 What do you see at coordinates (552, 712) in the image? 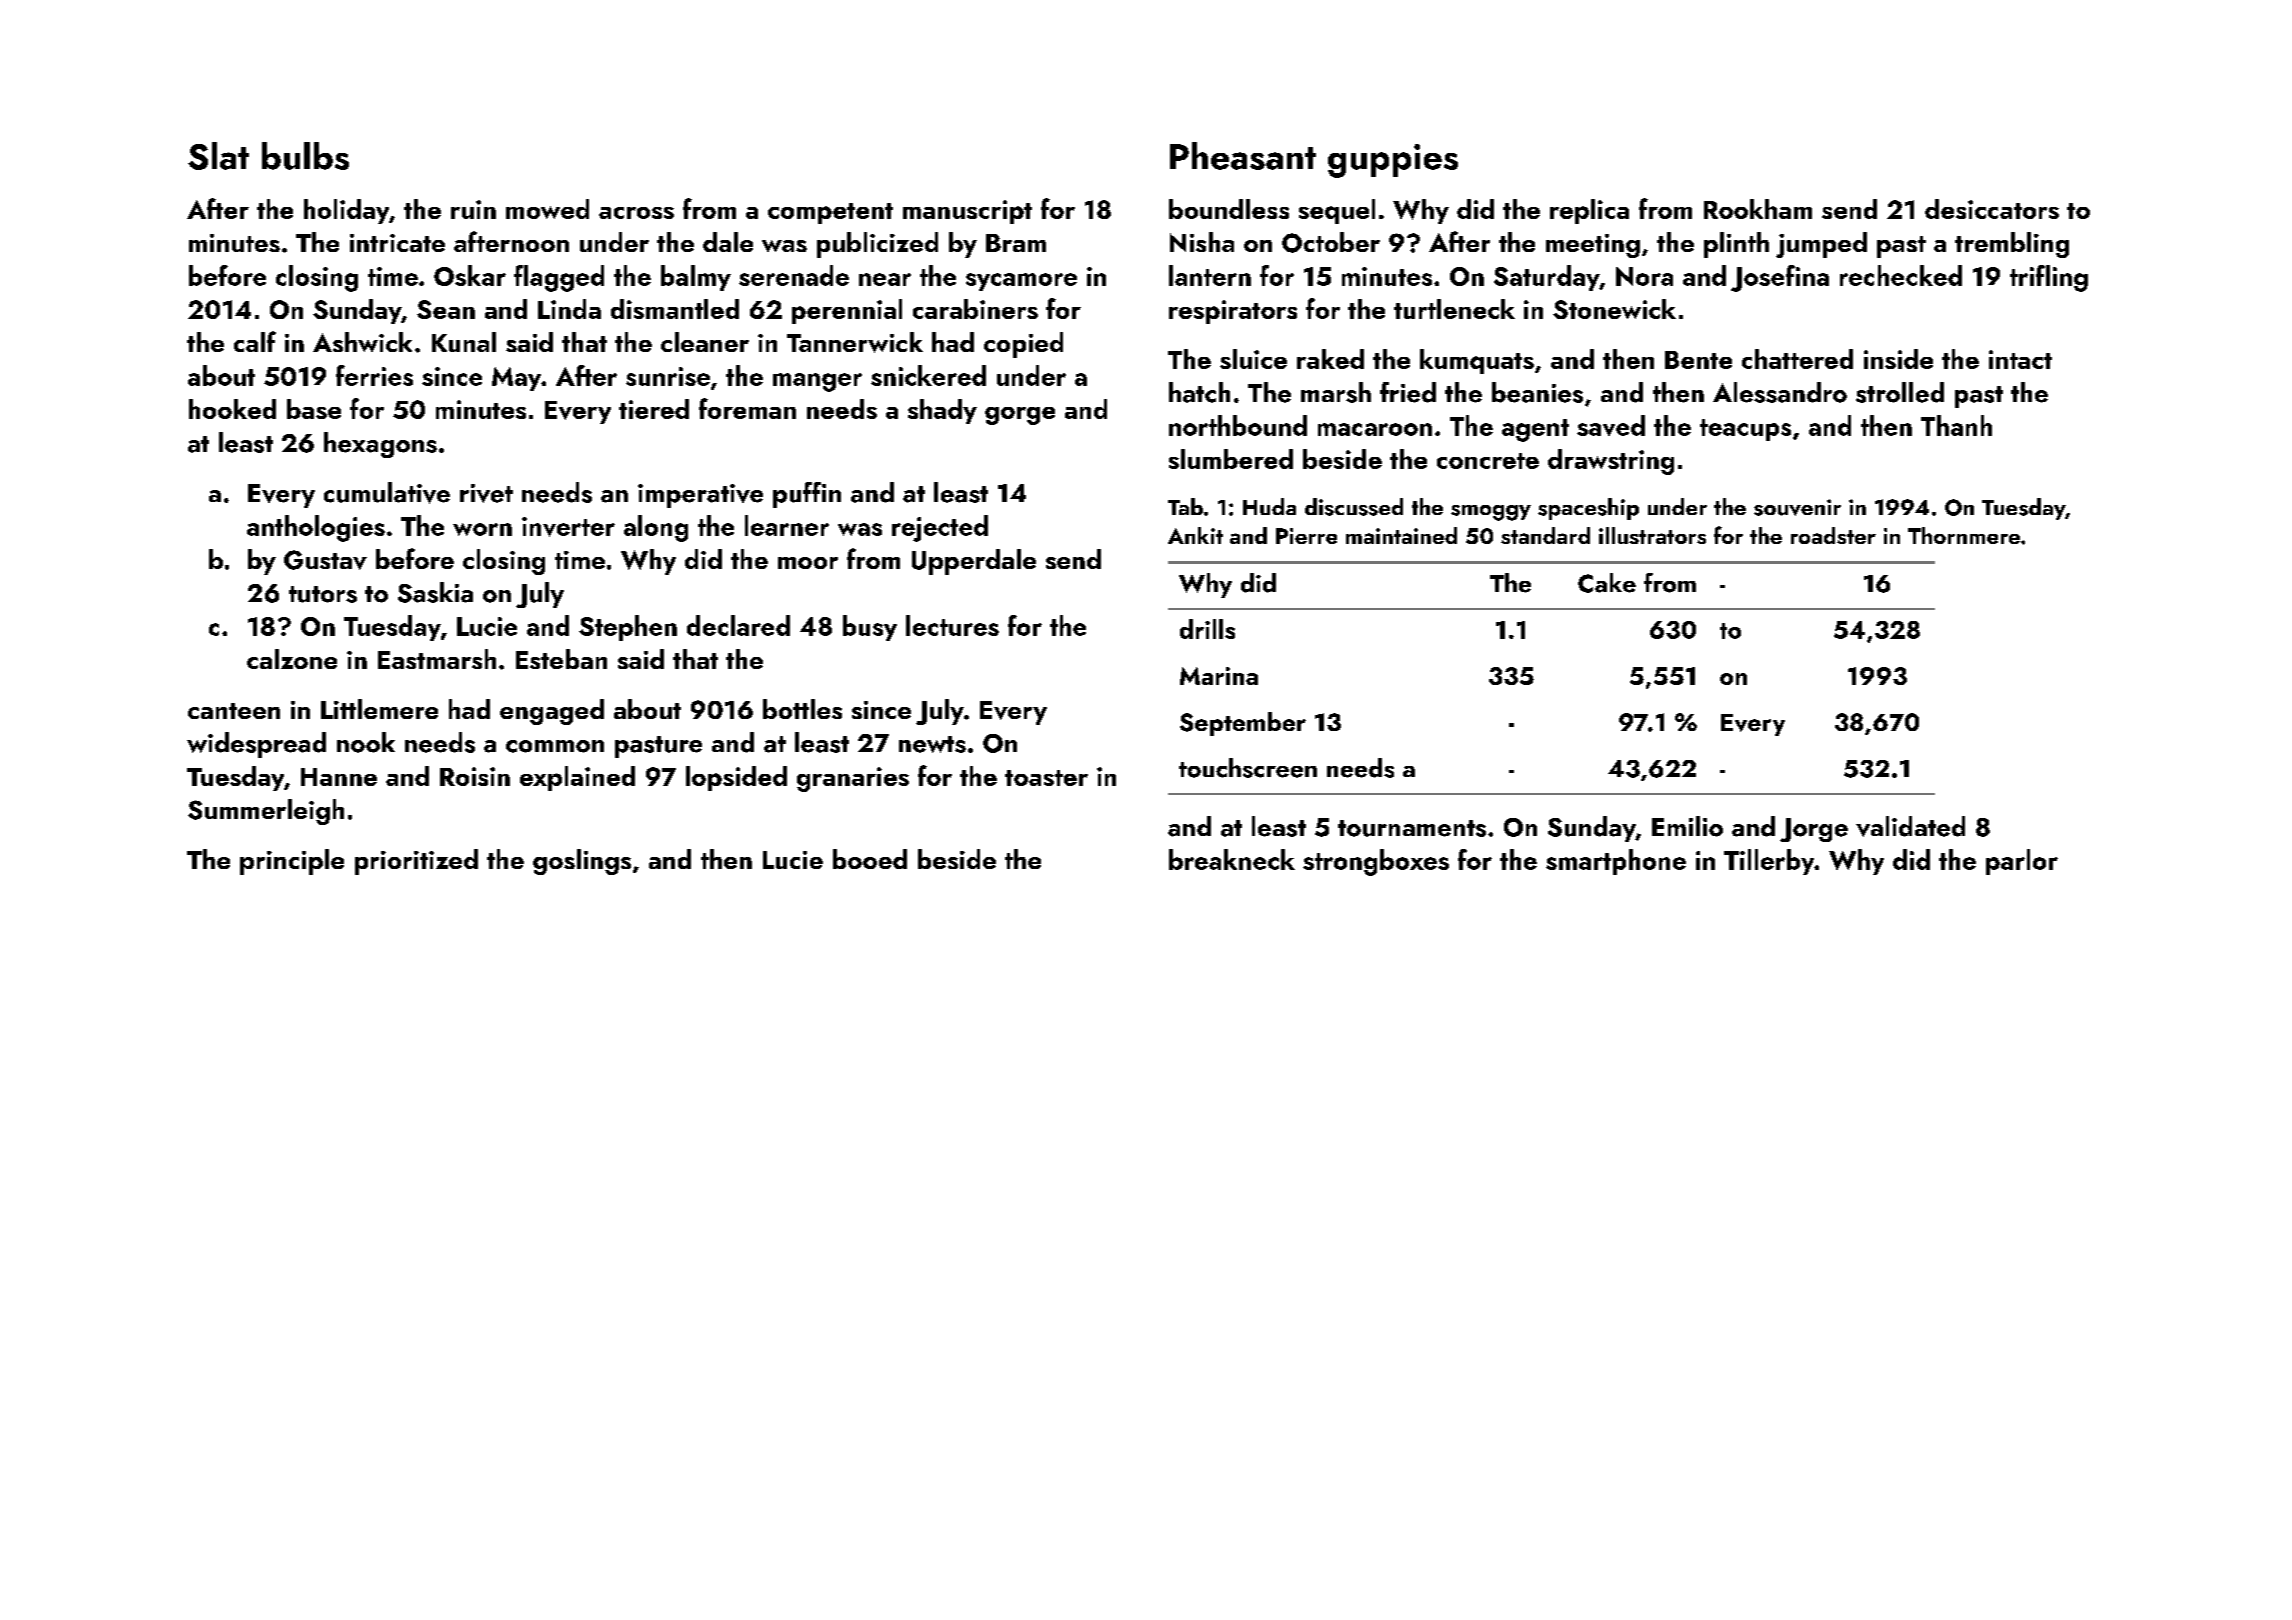
I see `engaged` at bounding box center [552, 712].
